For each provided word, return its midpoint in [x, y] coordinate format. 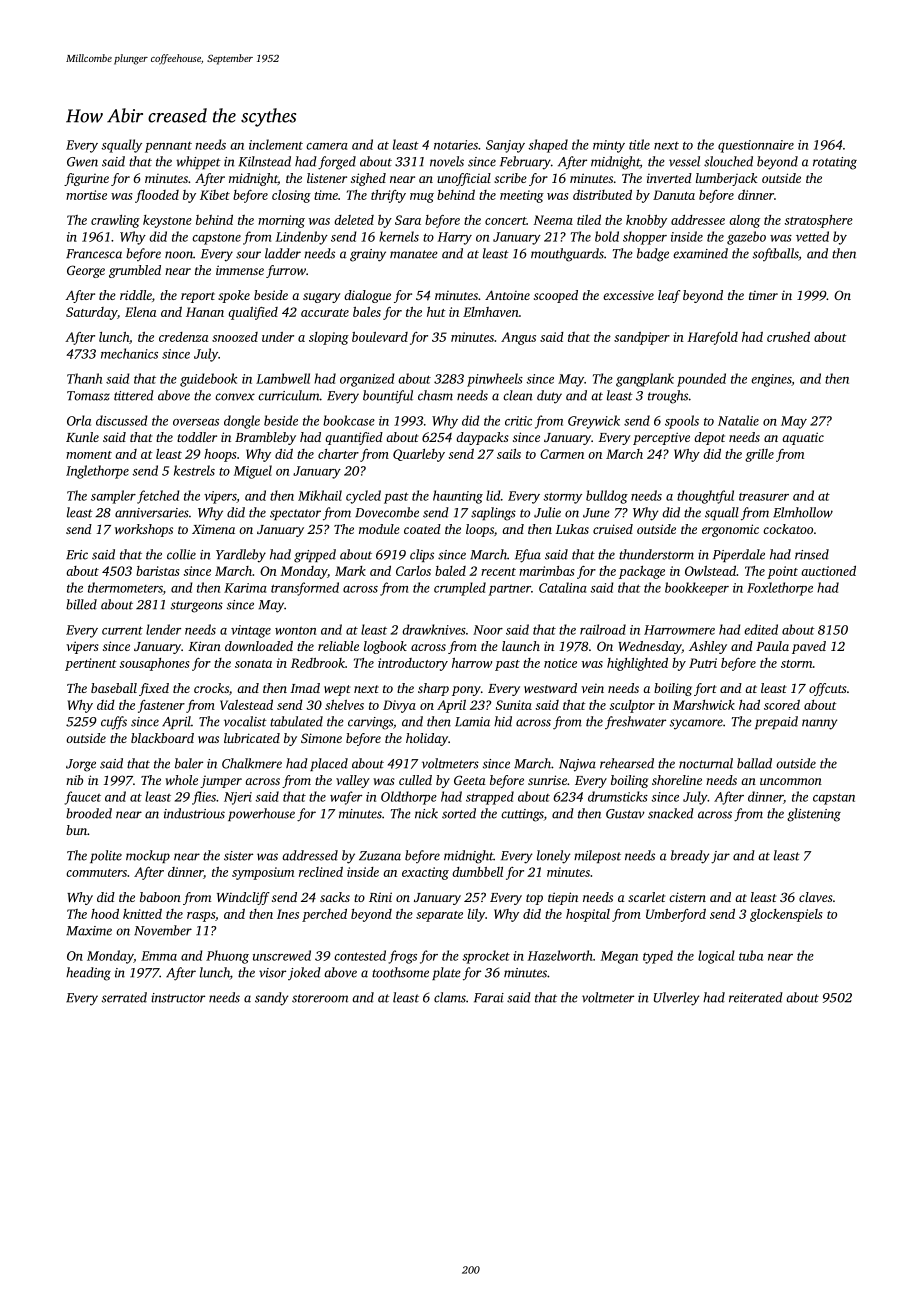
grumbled [135, 271]
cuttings [522, 815]
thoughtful [705, 497]
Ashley [708, 647]
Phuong [227, 957]
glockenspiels [786, 915]
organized [367, 380]
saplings [493, 514]
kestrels [194, 470]
